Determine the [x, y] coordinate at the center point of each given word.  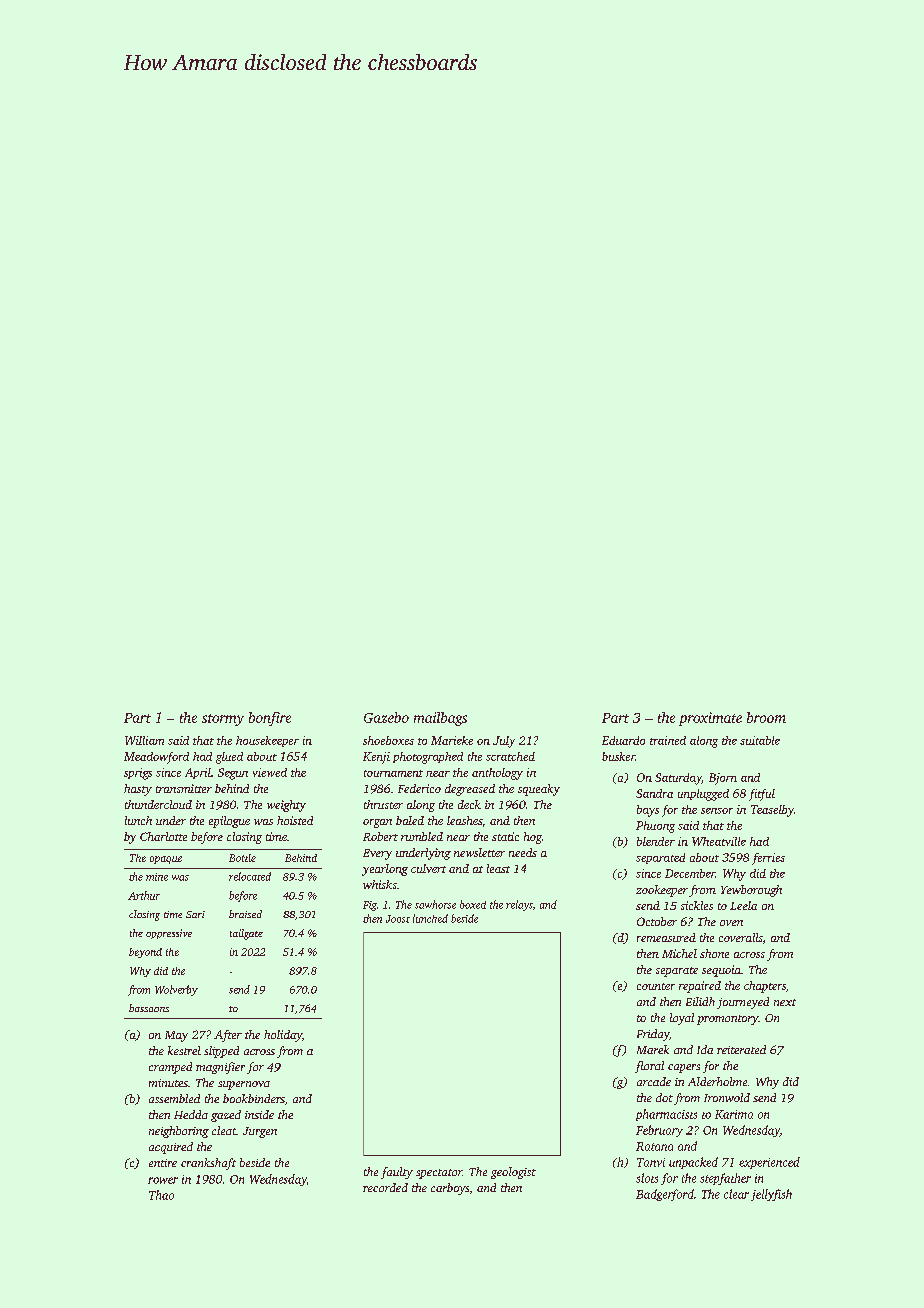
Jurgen [260, 1132]
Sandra [654, 793]
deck [469, 804]
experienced [769, 1163]
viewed [270, 772]
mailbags [440, 719]
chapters [765, 987]
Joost [398, 919]
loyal [682, 1019]
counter [656, 986]
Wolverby [176, 990]
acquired [171, 1148]
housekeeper [267, 741]
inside [259, 1114]
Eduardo [623, 740]
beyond [145, 953]
